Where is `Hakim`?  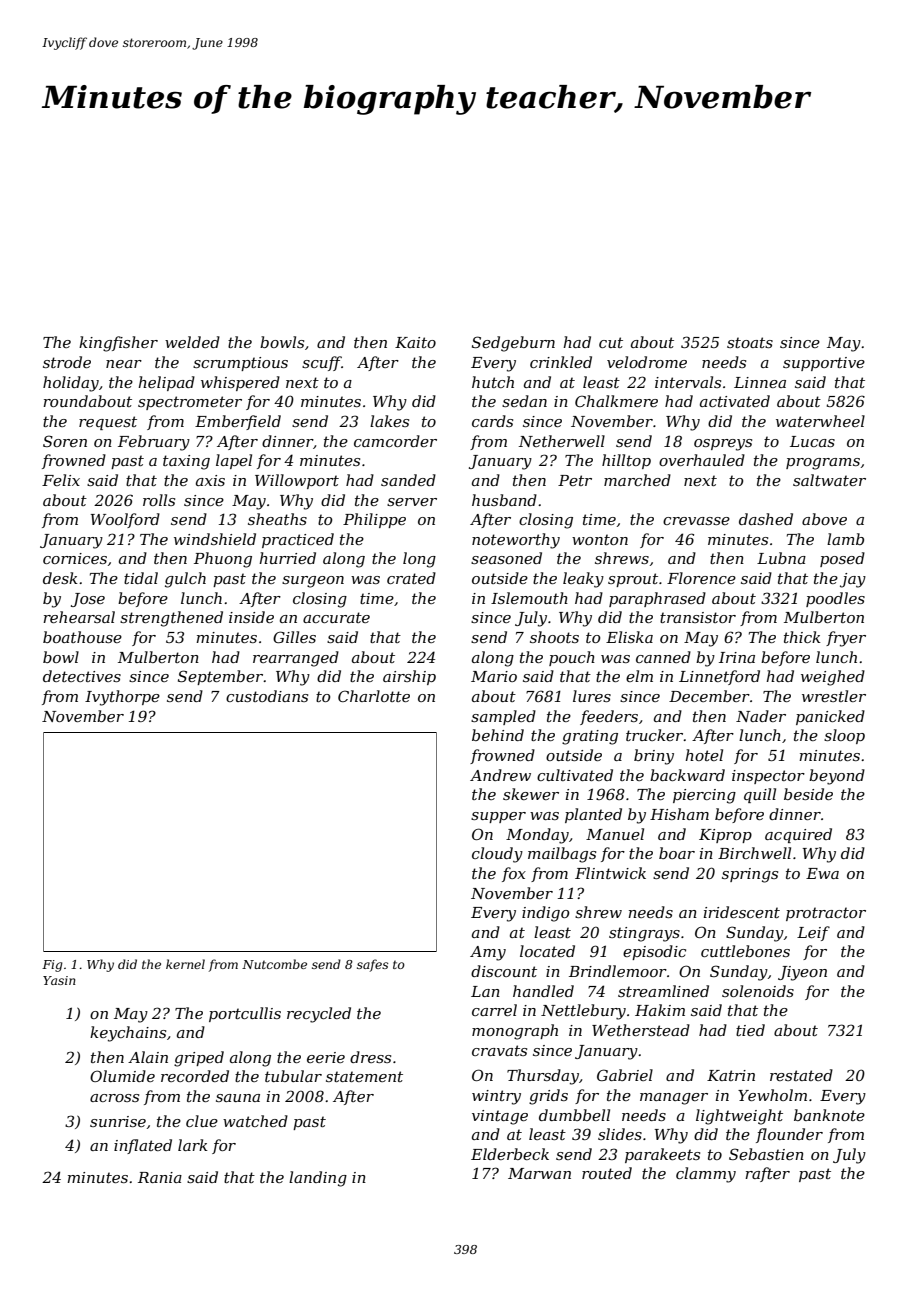 Hakim is located at coordinates (660, 1010).
